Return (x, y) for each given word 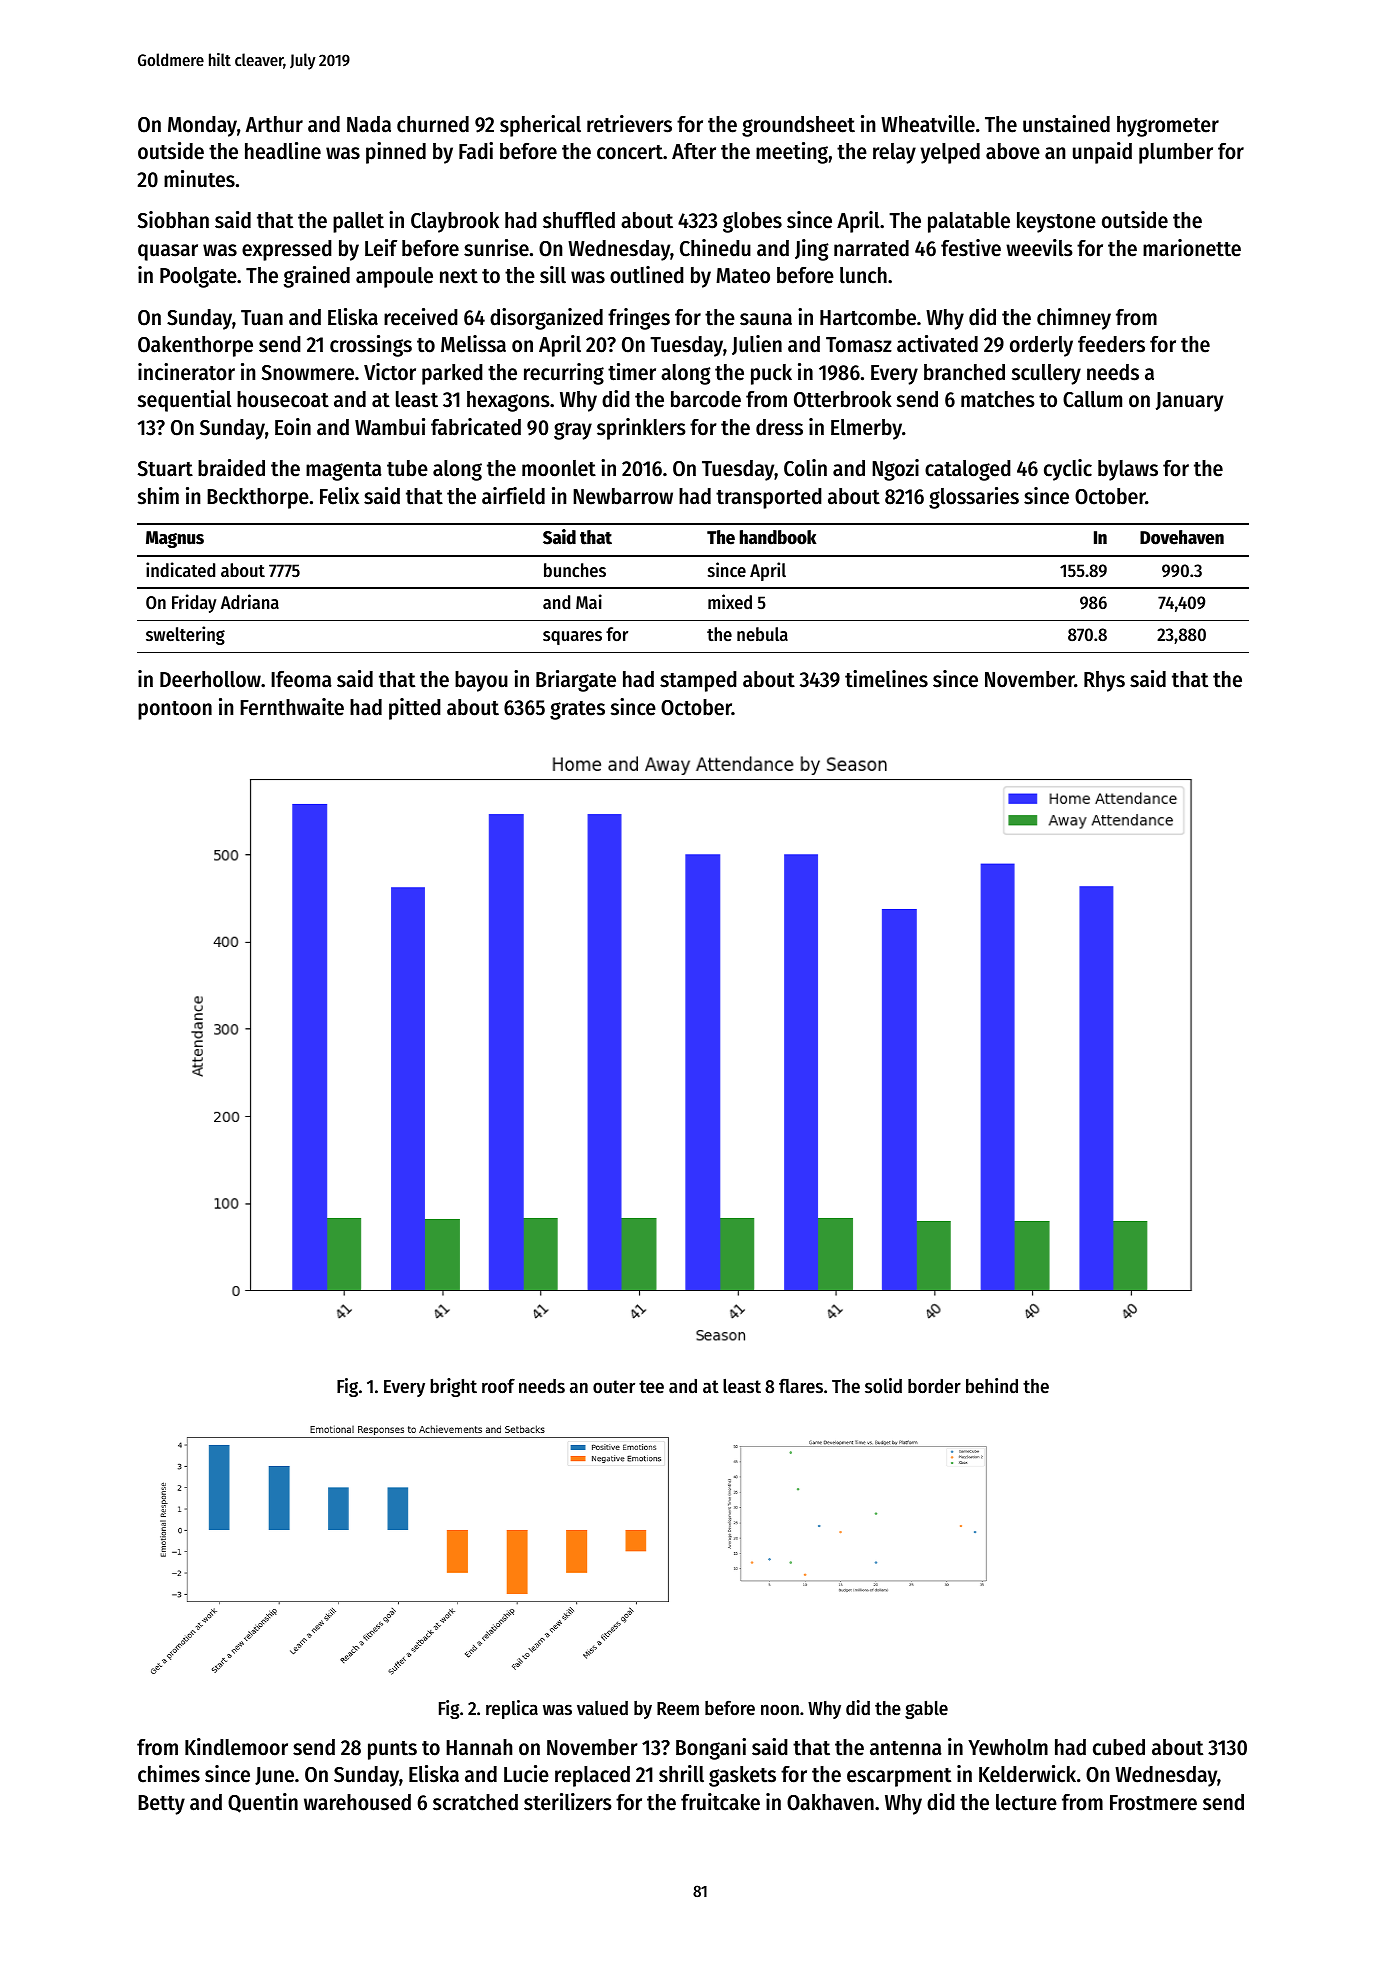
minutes (199, 179)
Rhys (1104, 681)
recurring (564, 374)
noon (780, 1710)
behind (992, 1386)
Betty (161, 1805)
